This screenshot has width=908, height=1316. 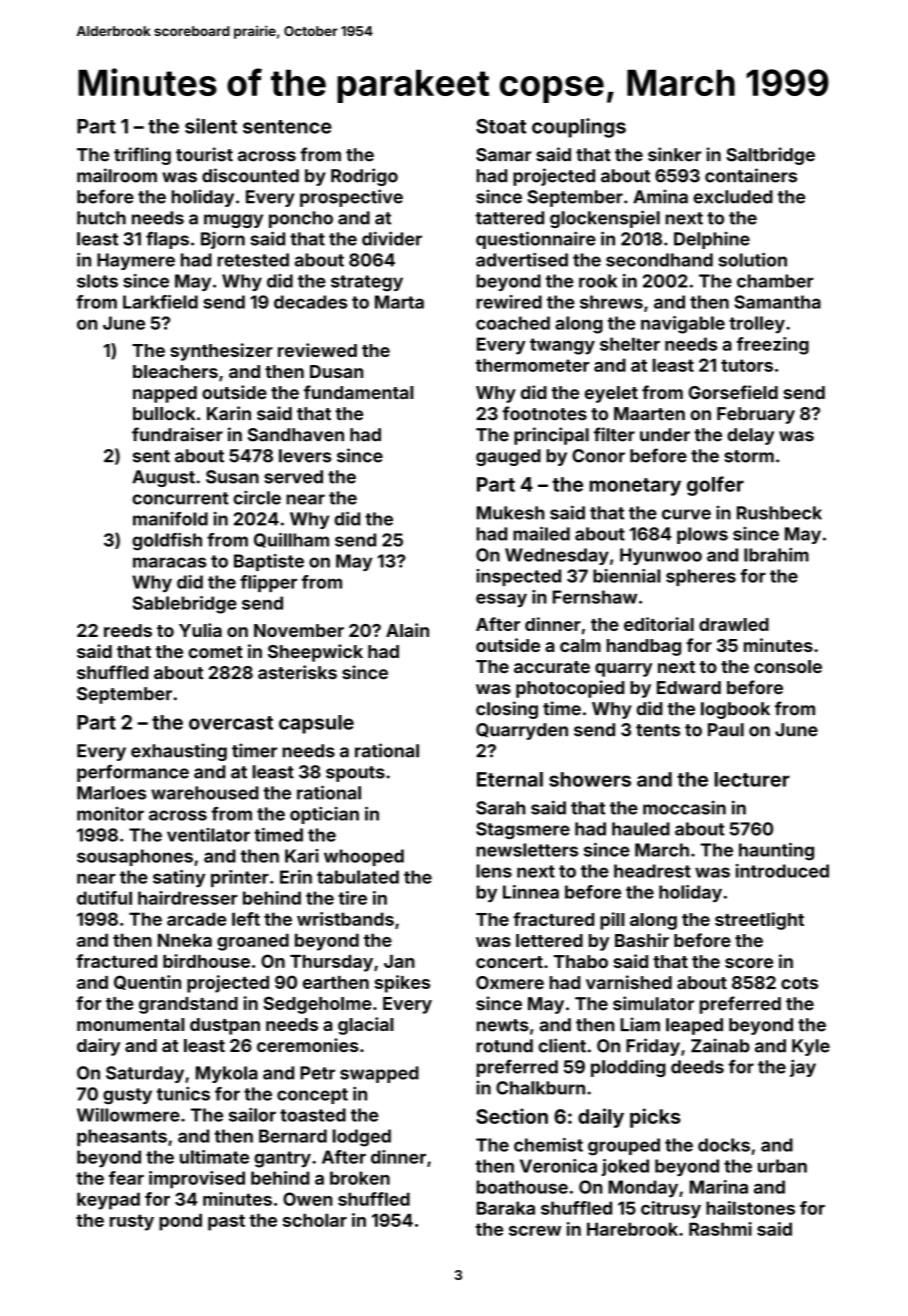 What do you see at coordinates (775, 281) in the screenshot?
I see `chamber` at bounding box center [775, 281].
